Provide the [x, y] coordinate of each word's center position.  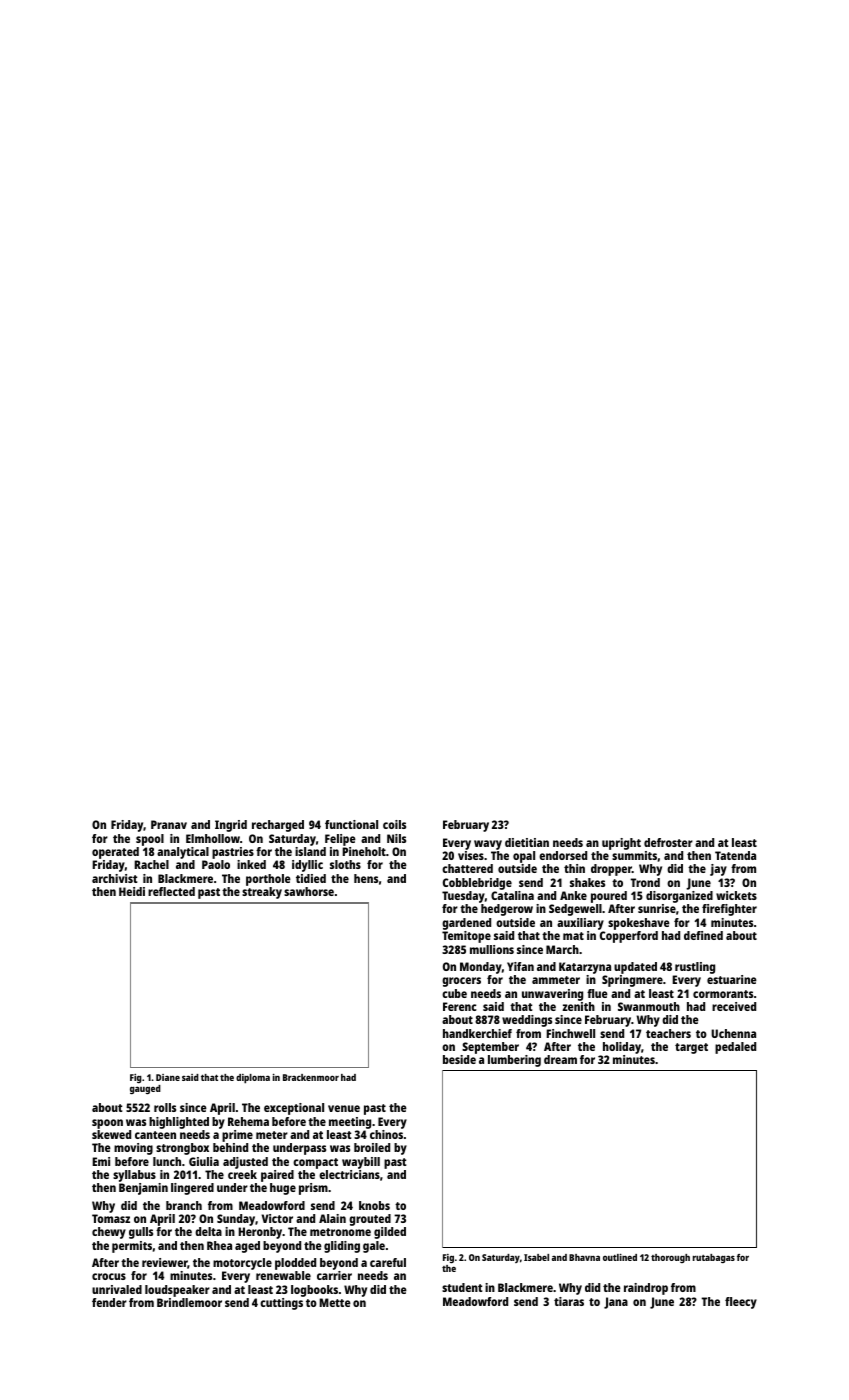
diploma [253, 1079]
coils [394, 824]
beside [459, 1059]
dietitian [527, 842]
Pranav [169, 824]
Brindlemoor [189, 1302]
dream [560, 1059]
